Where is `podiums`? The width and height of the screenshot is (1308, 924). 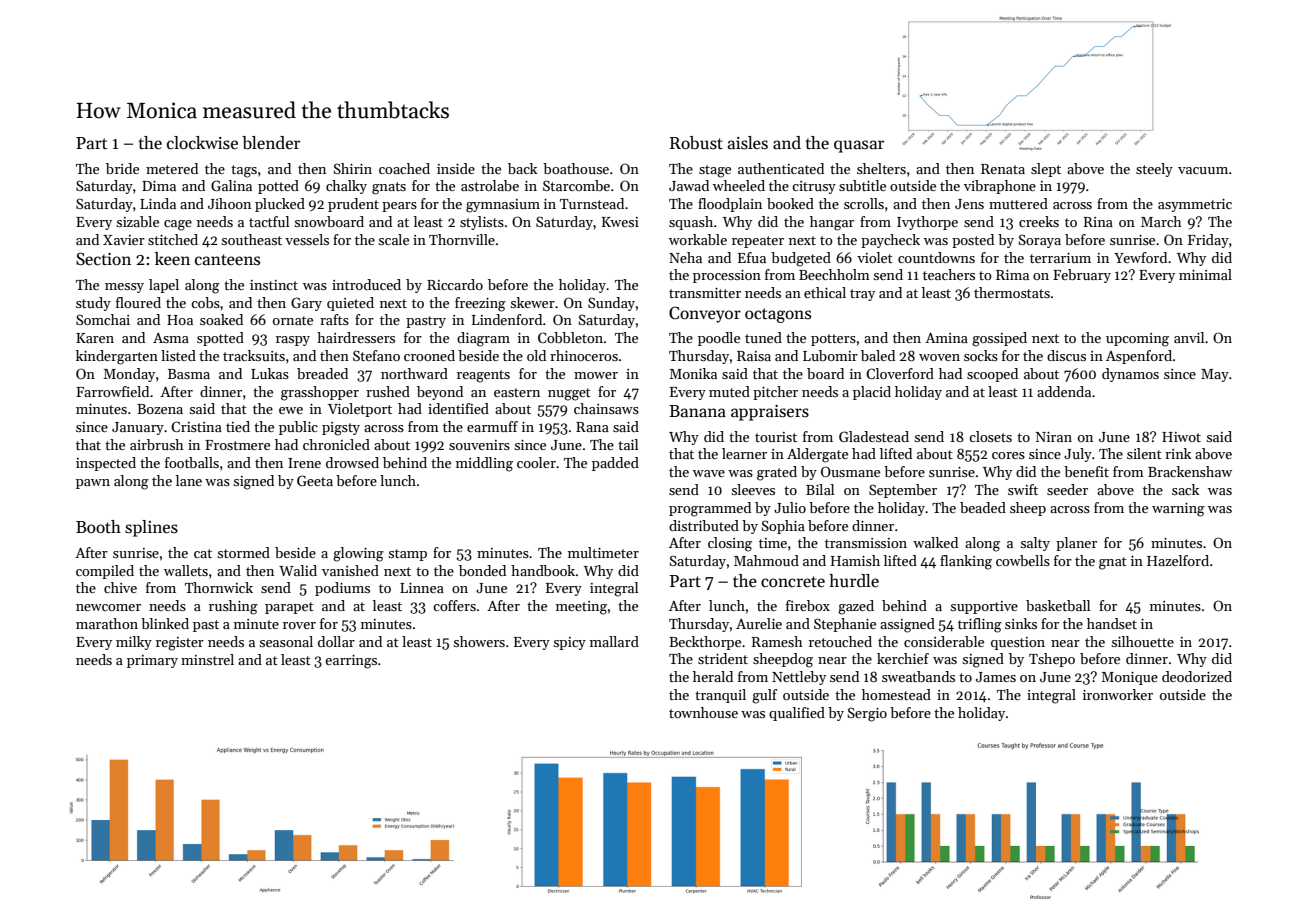
podiums is located at coordinates (342, 589).
